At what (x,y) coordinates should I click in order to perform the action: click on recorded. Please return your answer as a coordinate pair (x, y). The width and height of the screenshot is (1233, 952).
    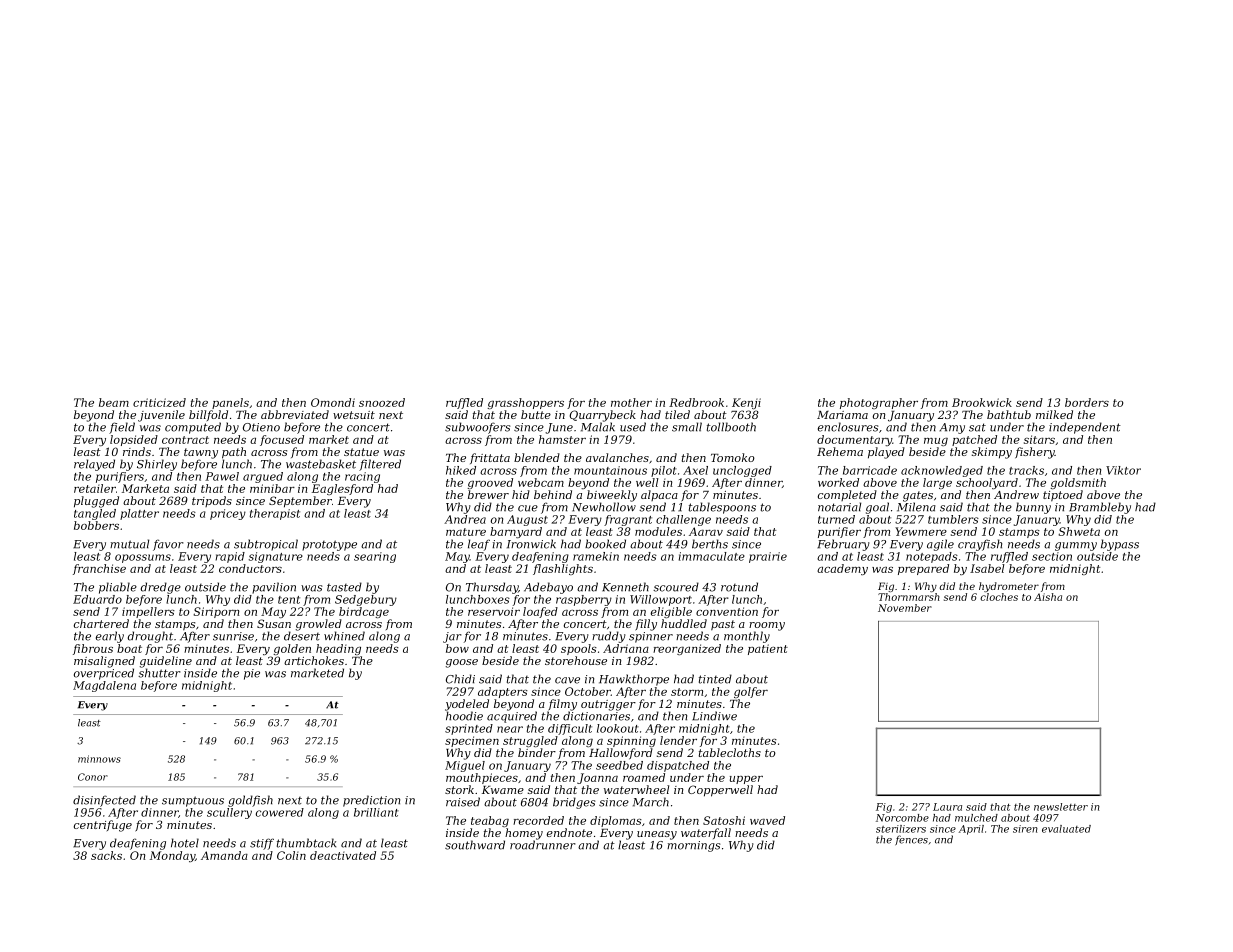
    Looking at the image, I should click on (538, 820).
